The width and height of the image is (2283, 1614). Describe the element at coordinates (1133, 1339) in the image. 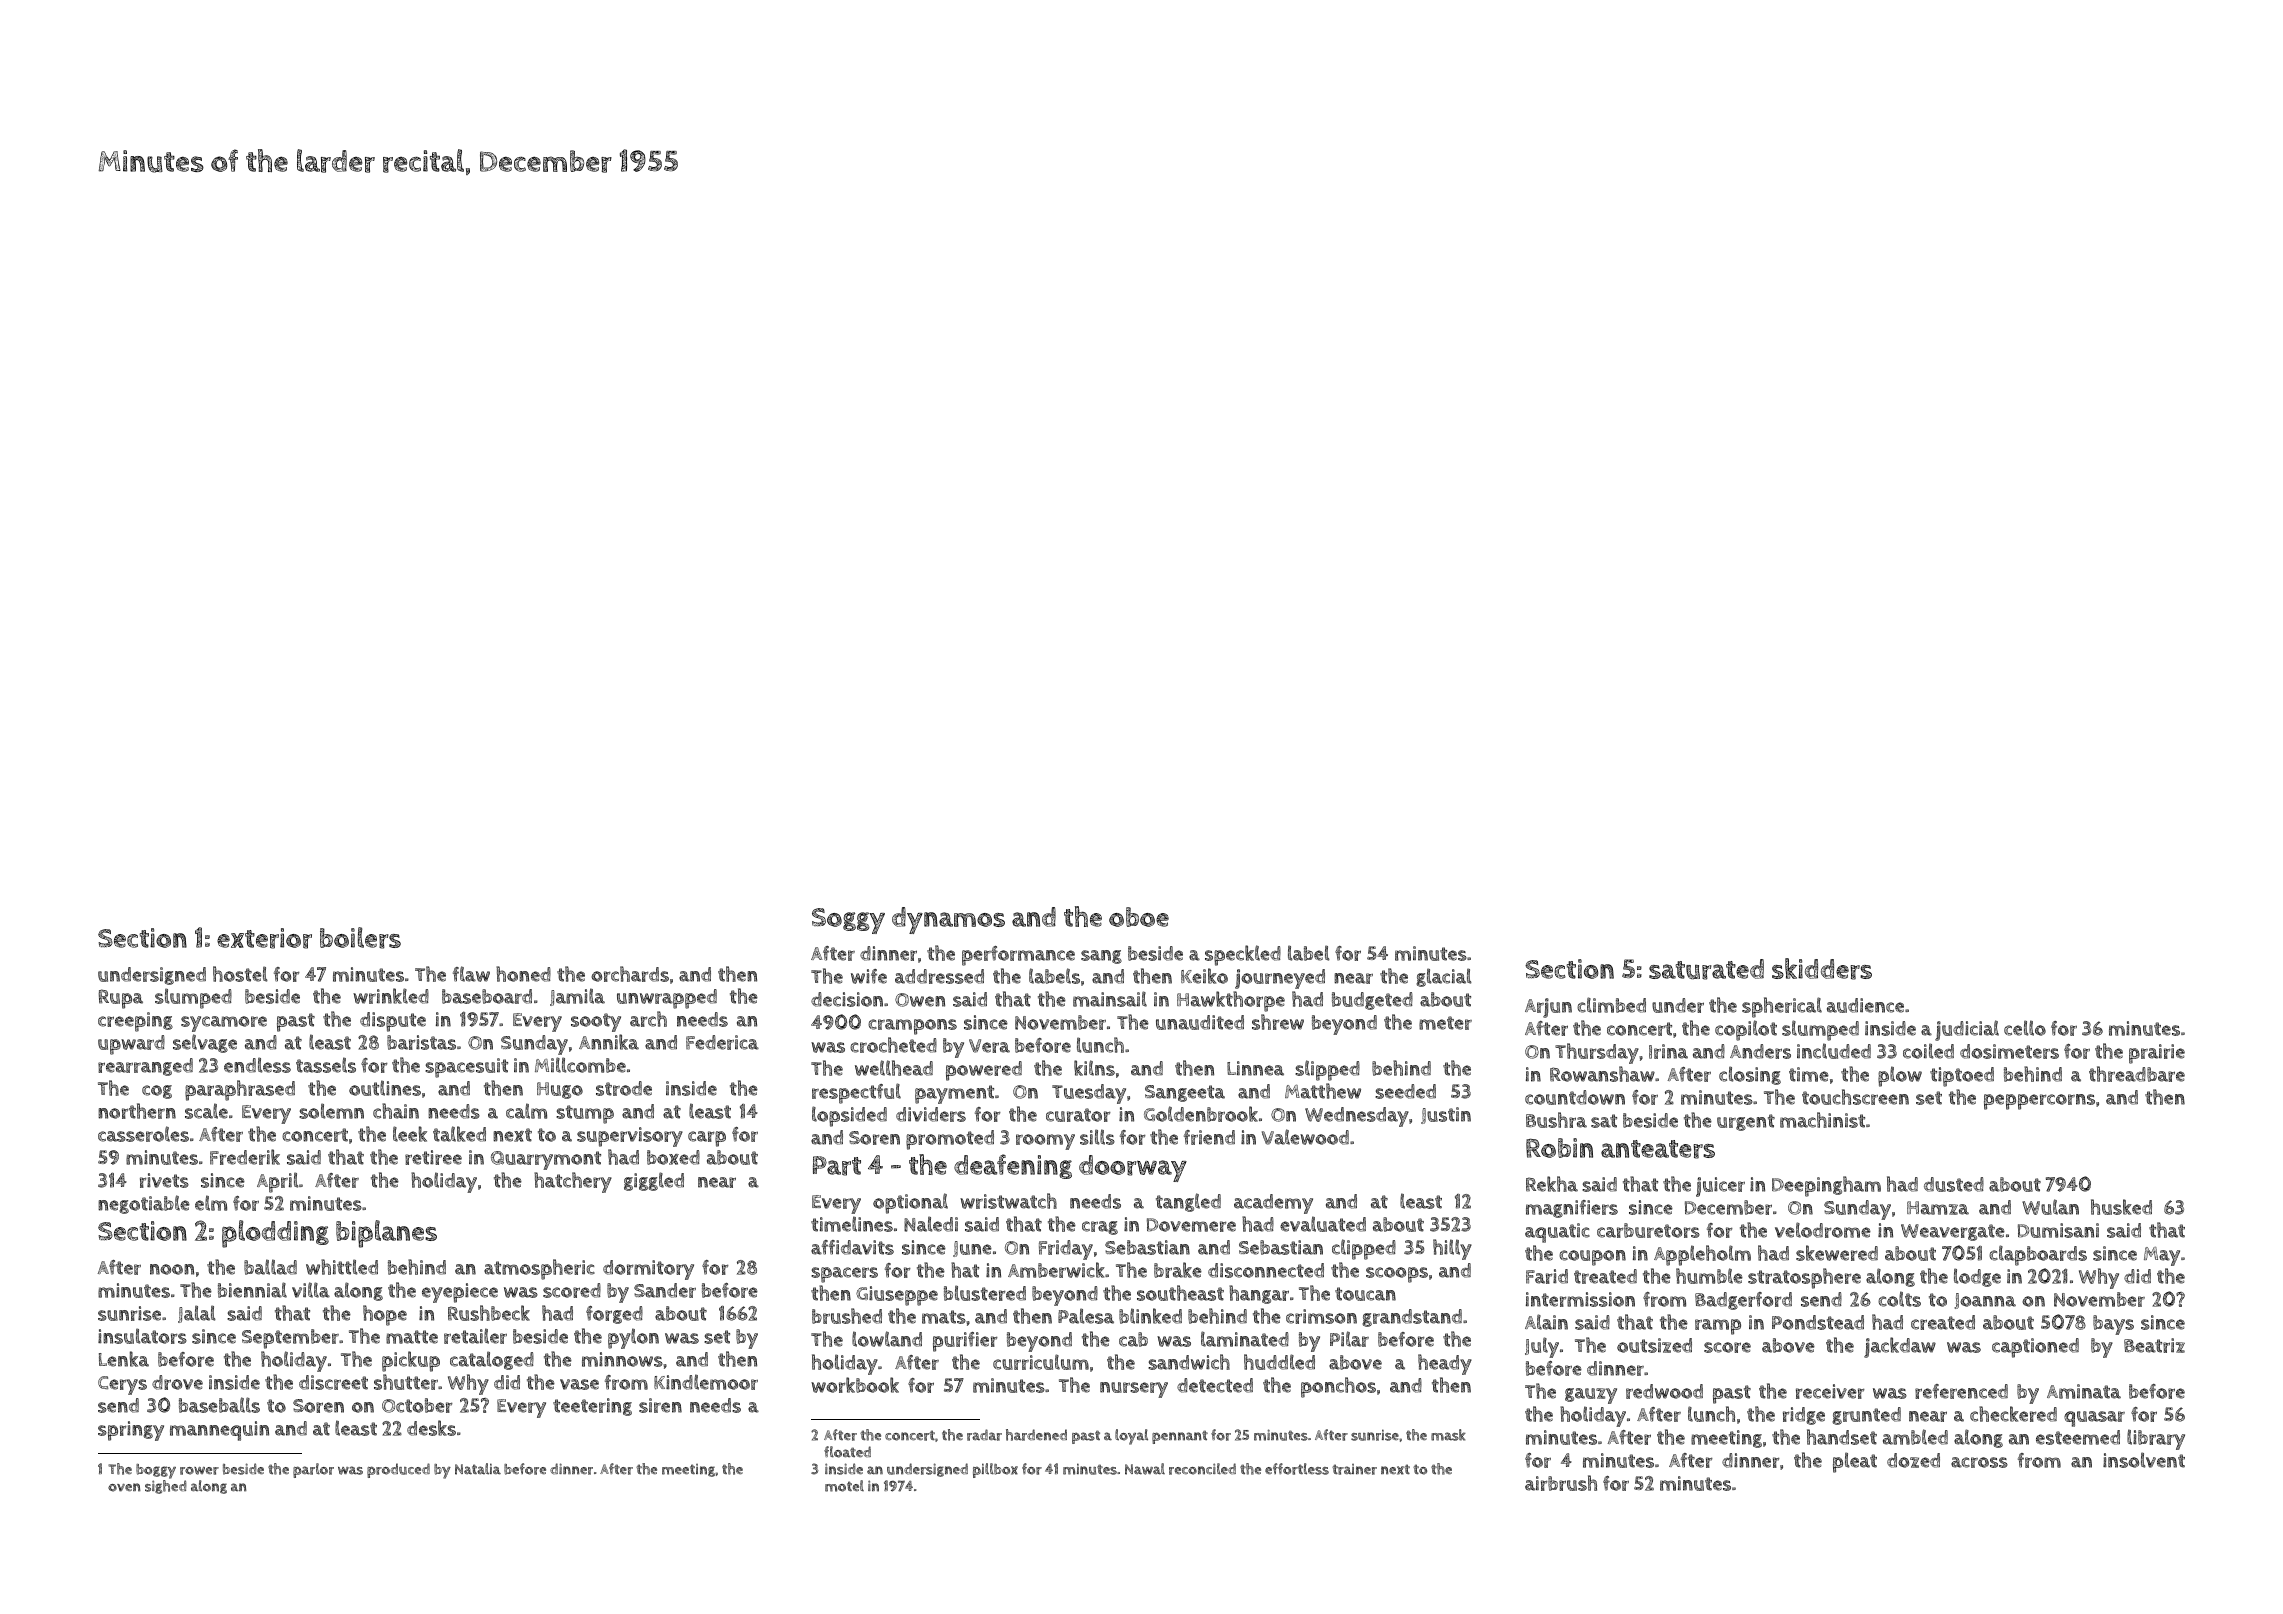

I see `cab` at that location.
